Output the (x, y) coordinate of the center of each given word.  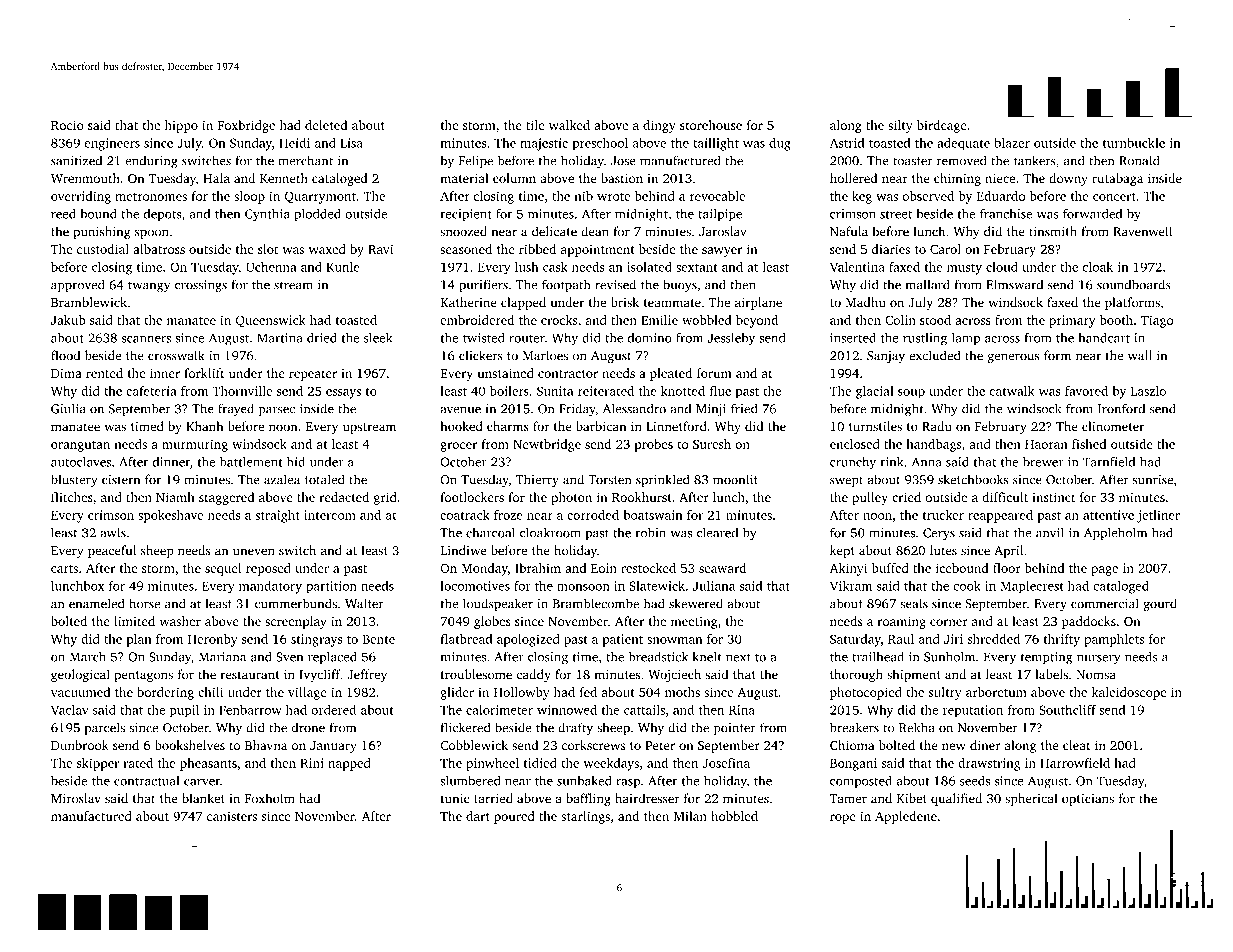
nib (584, 196)
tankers (1035, 160)
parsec (277, 411)
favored (1086, 391)
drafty (575, 729)
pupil (184, 711)
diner (985, 745)
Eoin (604, 568)
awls (113, 532)
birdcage (942, 126)
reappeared (1000, 516)
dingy (659, 126)
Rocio (67, 125)
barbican (601, 426)
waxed (327, 249)
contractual (146, 781)
